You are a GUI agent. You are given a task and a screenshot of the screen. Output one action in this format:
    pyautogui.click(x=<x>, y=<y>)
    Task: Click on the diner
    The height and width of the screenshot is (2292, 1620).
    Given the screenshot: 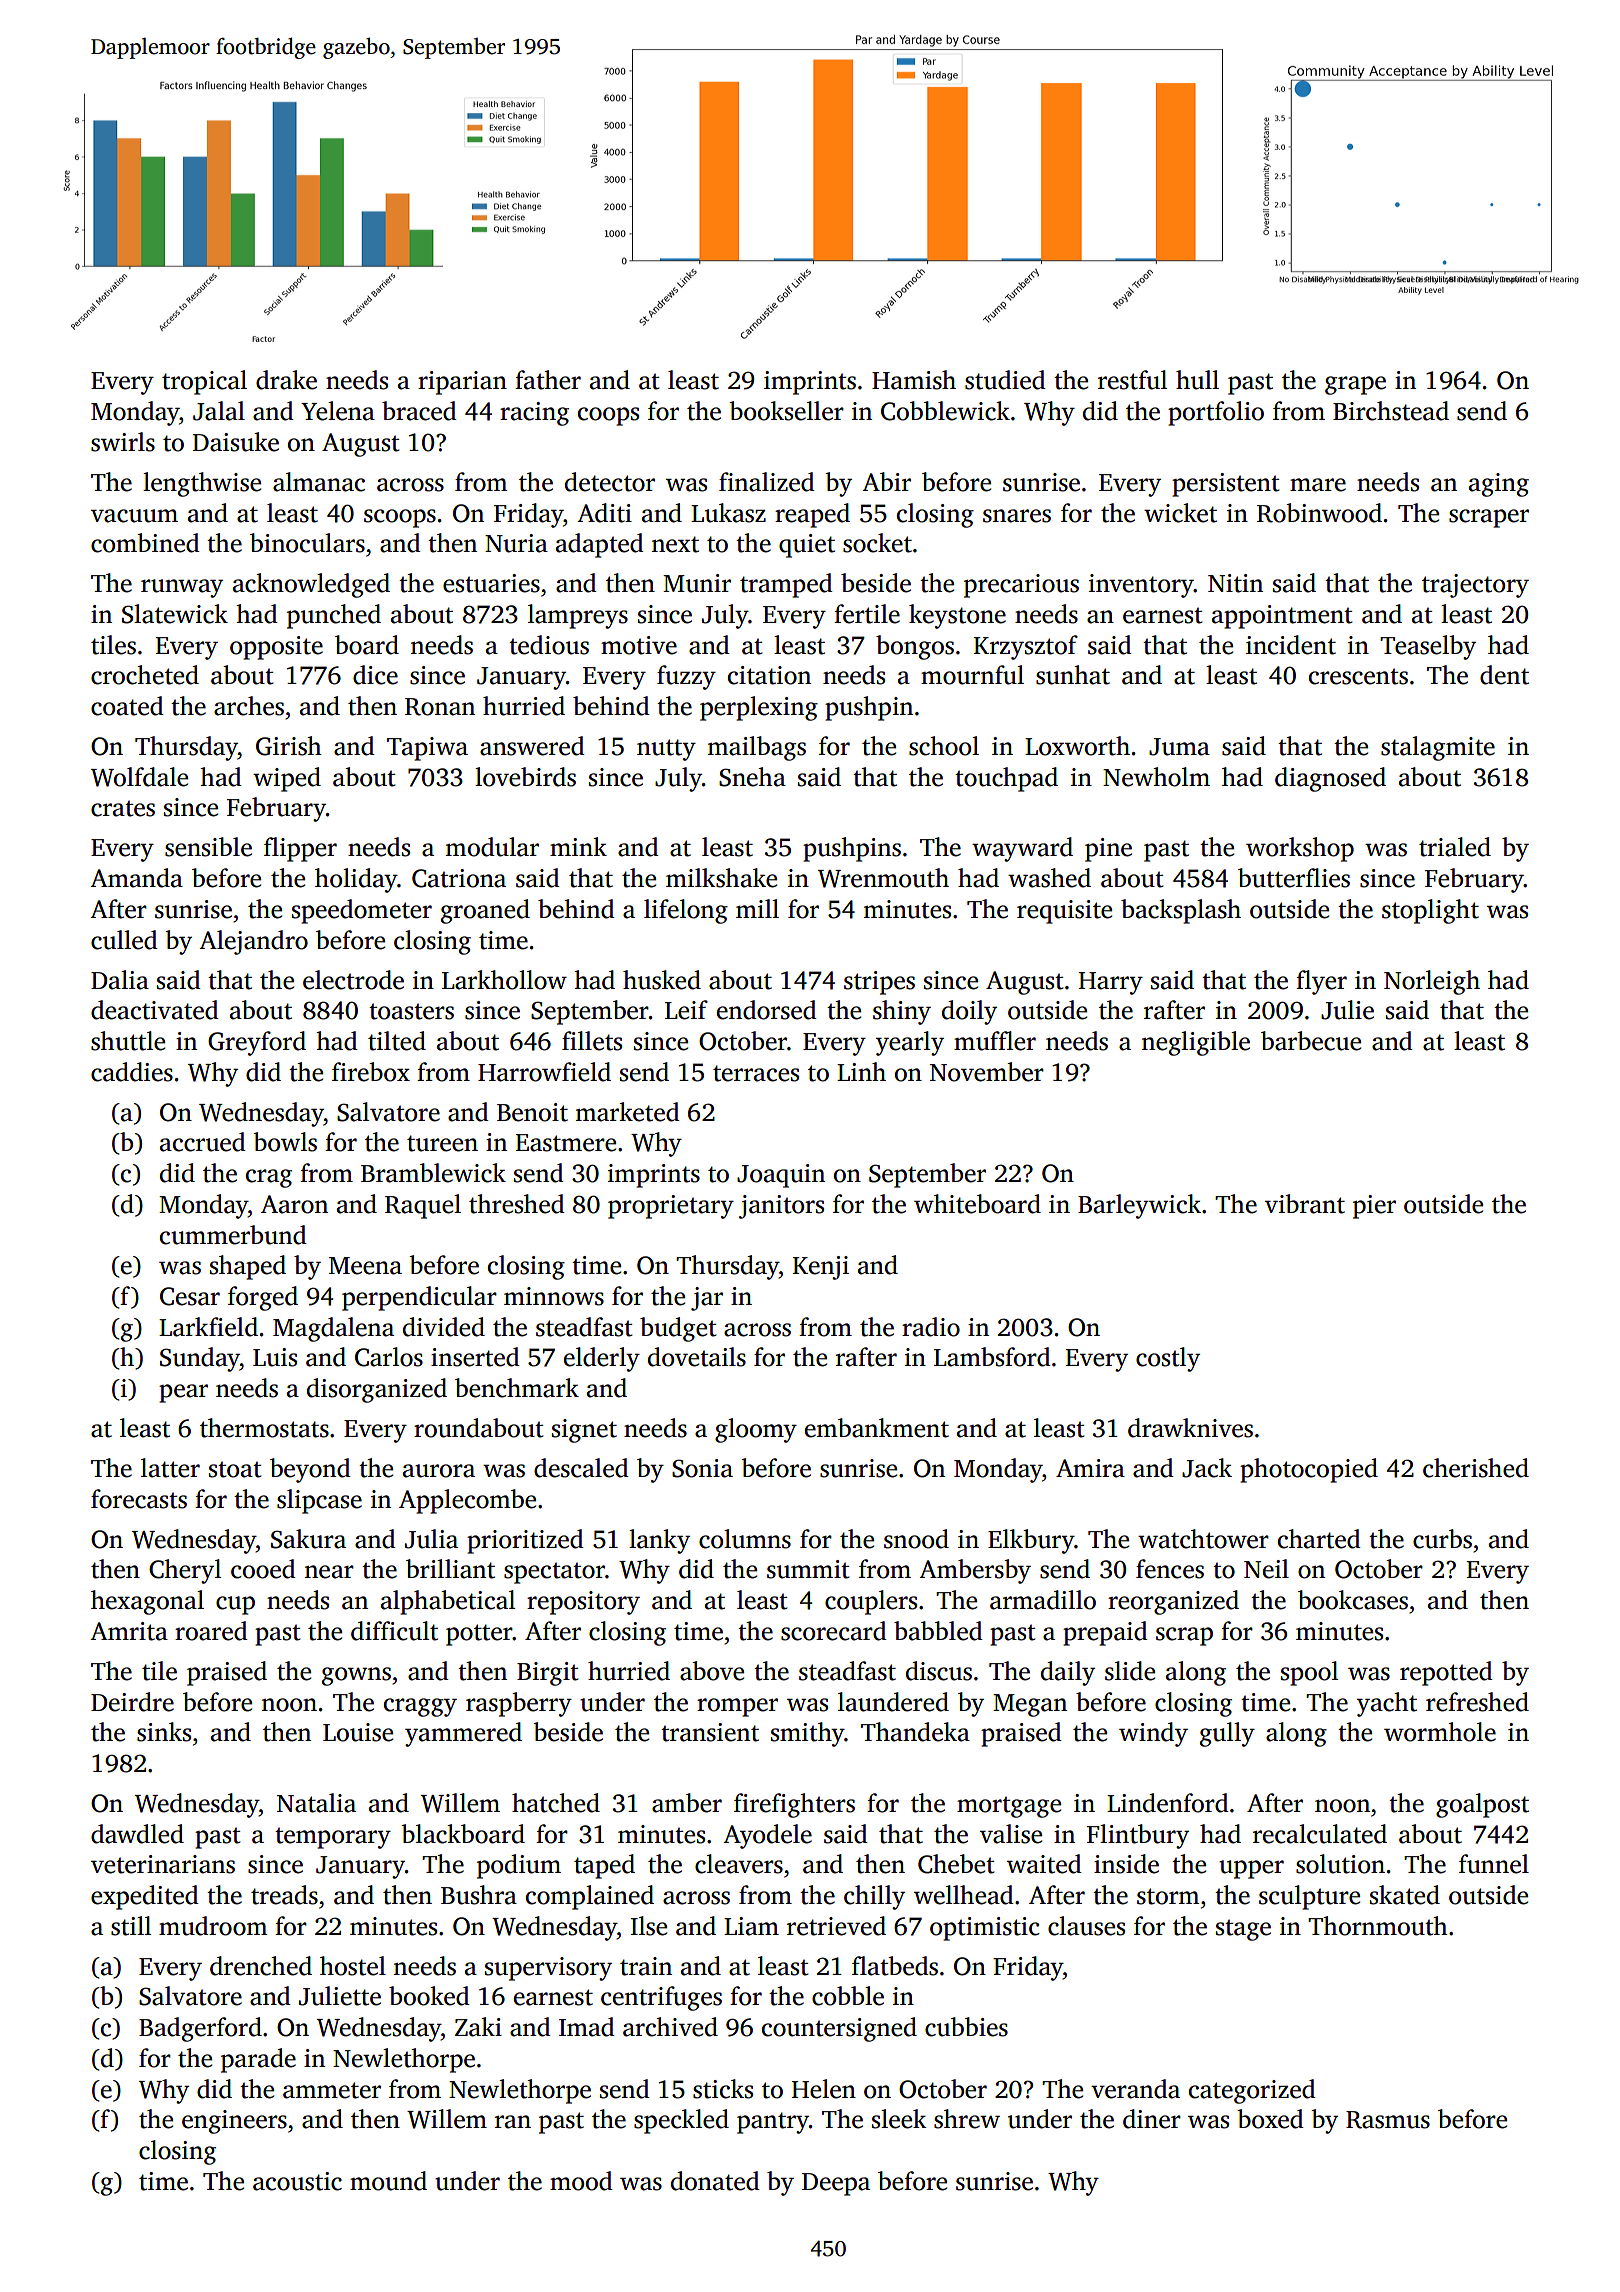 What is the action you would take?
    pyautogui.click(x=1152, y=2119)
